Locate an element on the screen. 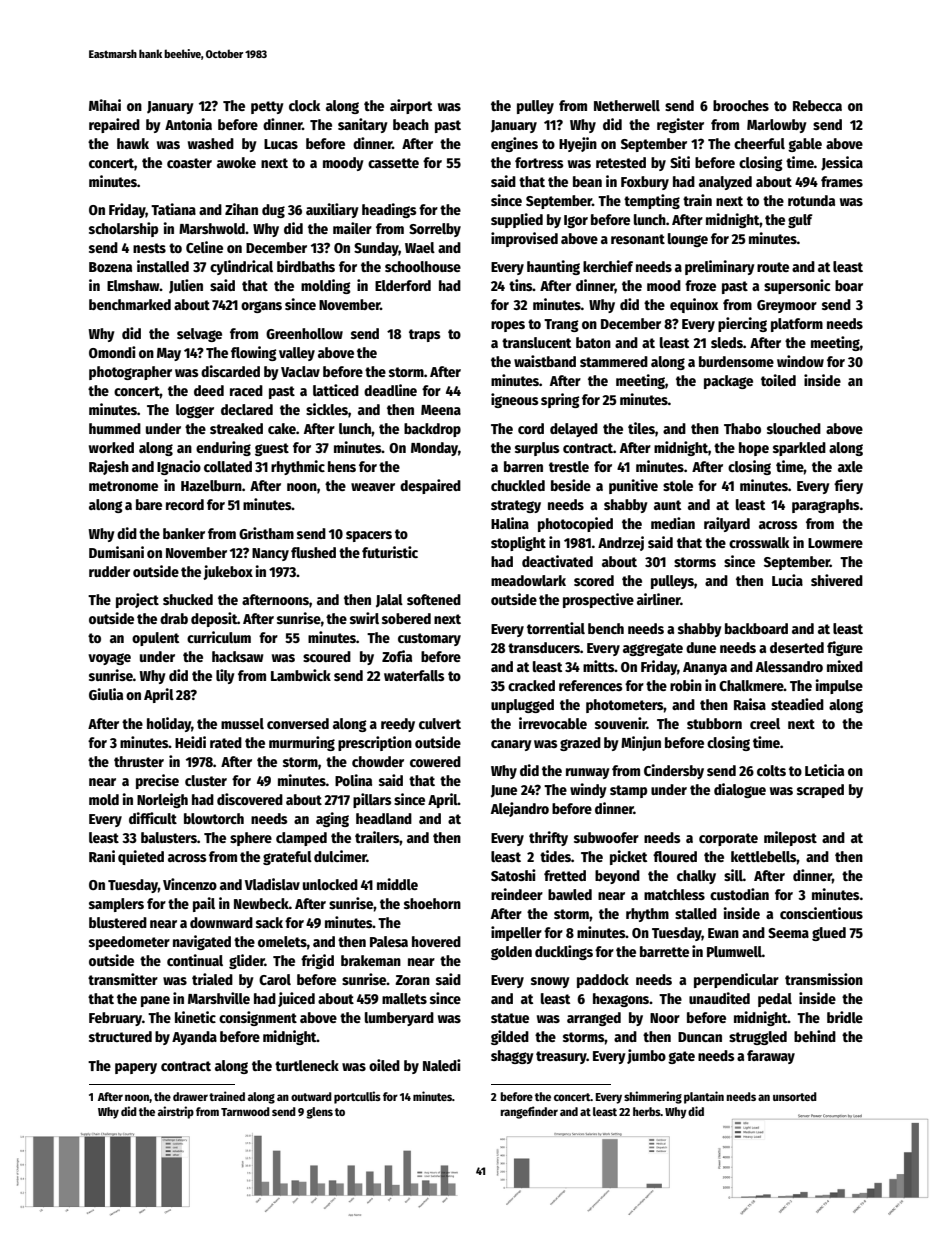  schoolhouse is located at coordinates (423, 266).
